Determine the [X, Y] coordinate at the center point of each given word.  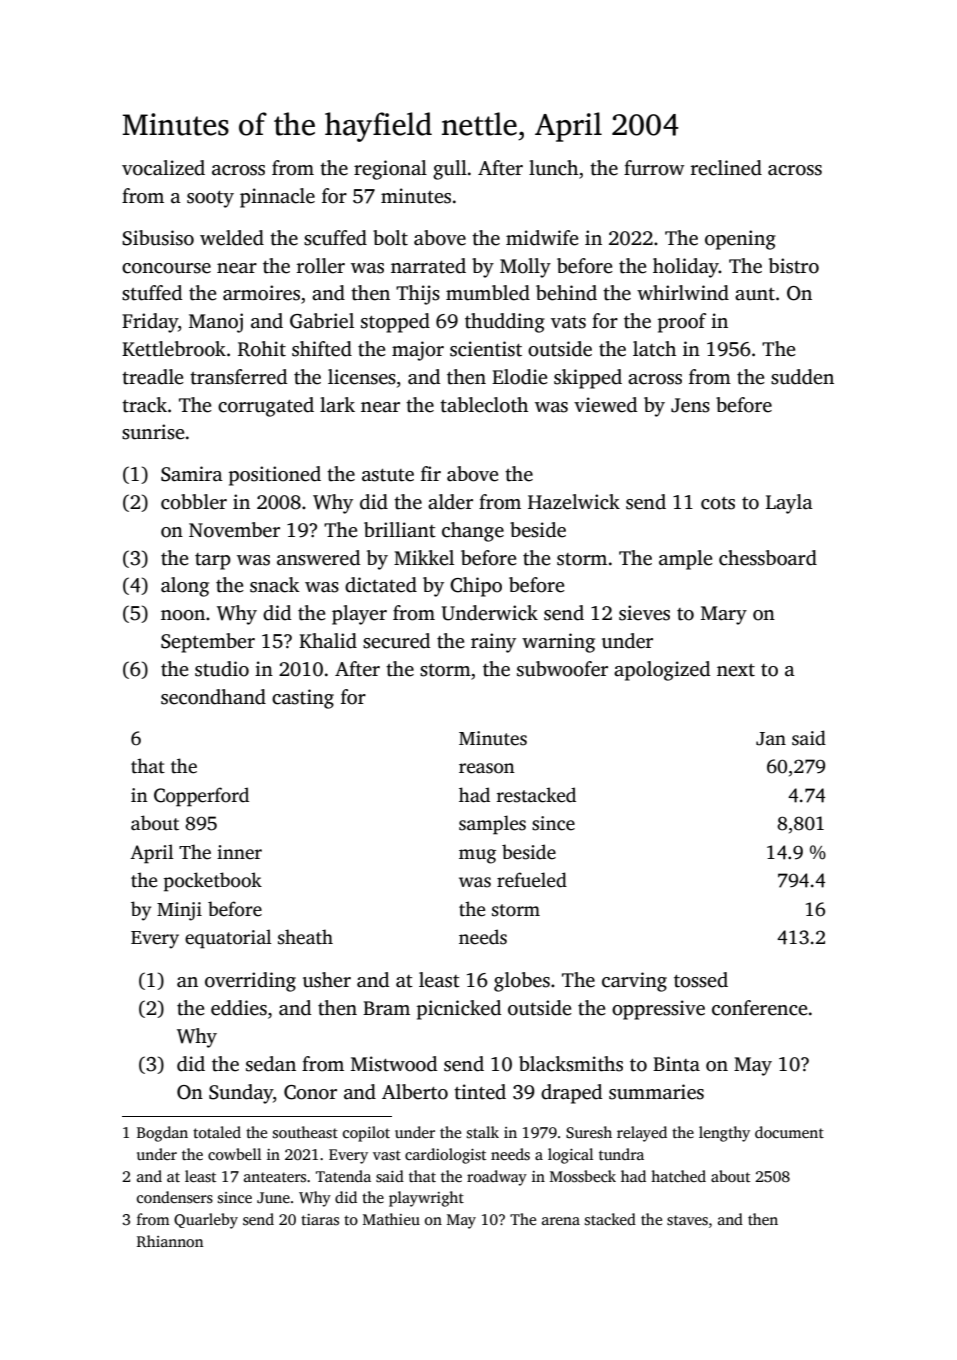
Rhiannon [170, 1241]
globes [522, 982]
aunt [755, 294]
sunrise [153, 432]
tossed [701, 980]
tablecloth [484, 405]
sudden [802, 377]
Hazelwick [574, 502]
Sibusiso [158, 238]
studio [222, 669]
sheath [305, 937]
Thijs [418, 295]
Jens [690, 405]
